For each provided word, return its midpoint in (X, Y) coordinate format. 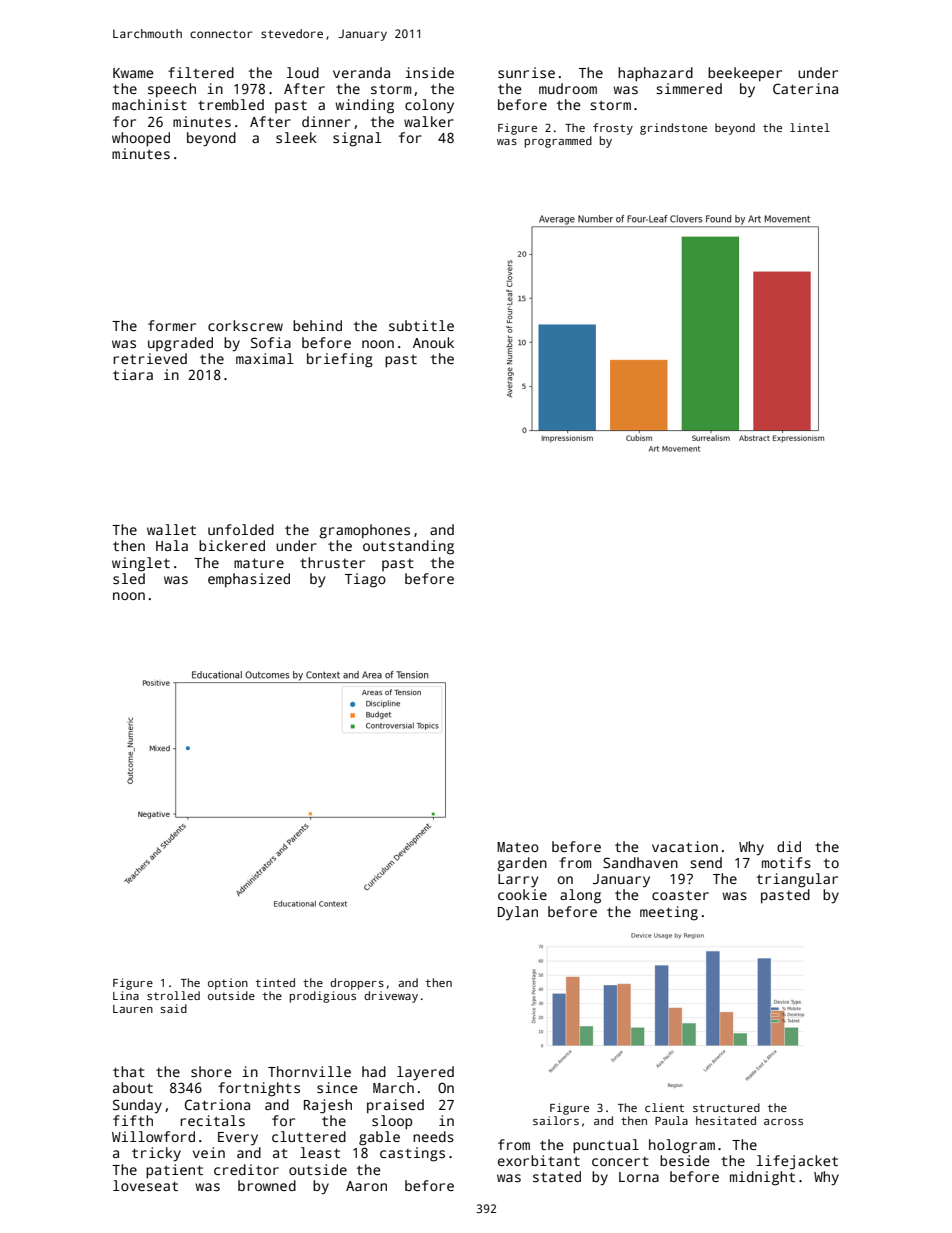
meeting (669, 913)
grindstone (673, 129)
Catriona (217, 1104)
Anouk (433, 342)
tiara (133, 374)
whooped (141, 139)
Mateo (518, 847)
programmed (558, 142)
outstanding (408, 547)
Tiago (365, 580)
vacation (685, 846)
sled (129, 578)
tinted (275, 982)
